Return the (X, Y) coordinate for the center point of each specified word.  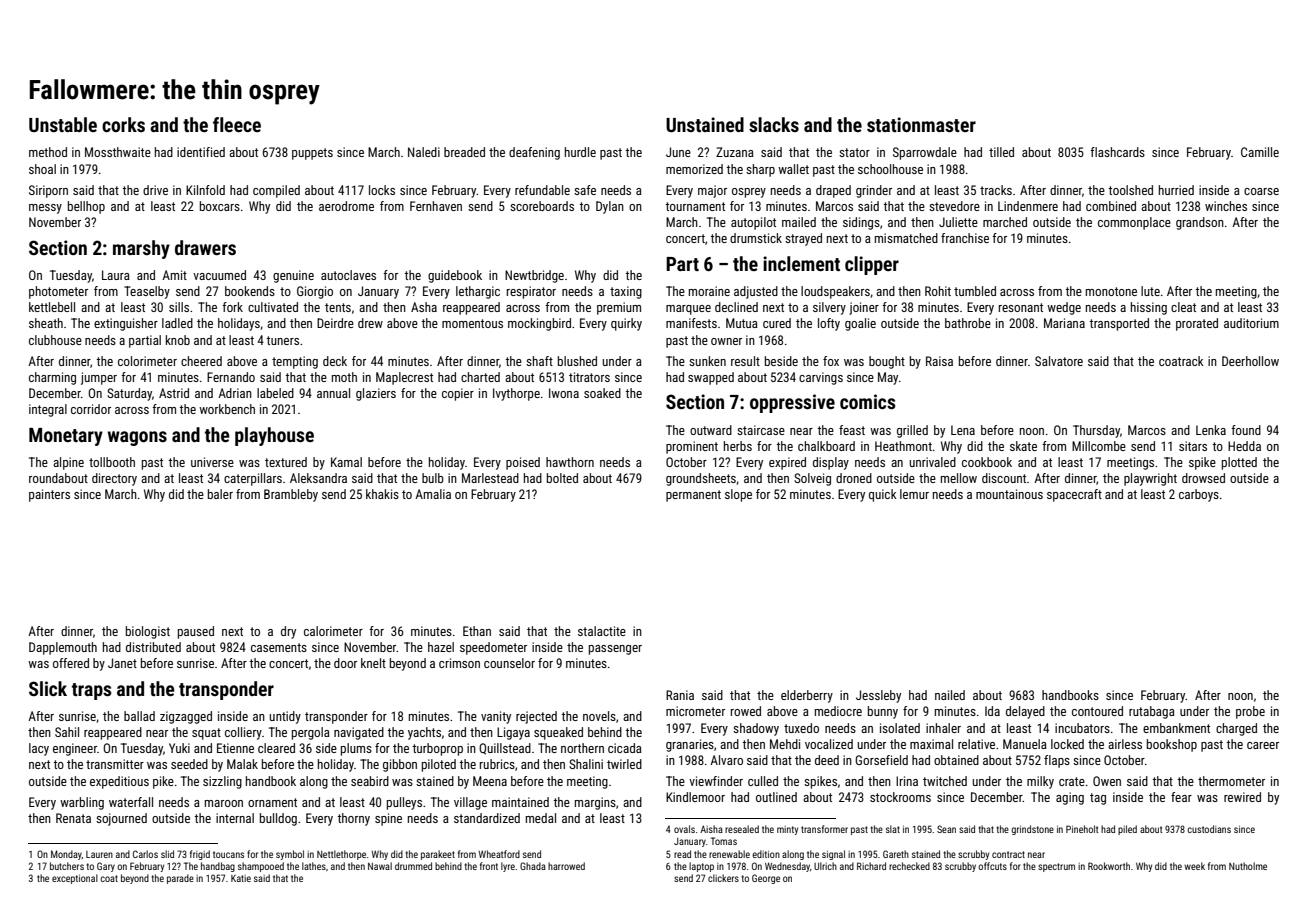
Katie (241, 878)
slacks (774, 124)
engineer (75, 749)
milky (1040, 782)
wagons (137, 438)
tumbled (975, 291)
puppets (312, 154)
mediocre (838, 711)
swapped (711, 378)
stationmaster (921, 124)
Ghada (533, 866)
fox (831, 361)
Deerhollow (1250, 361)
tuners (282, 340)
